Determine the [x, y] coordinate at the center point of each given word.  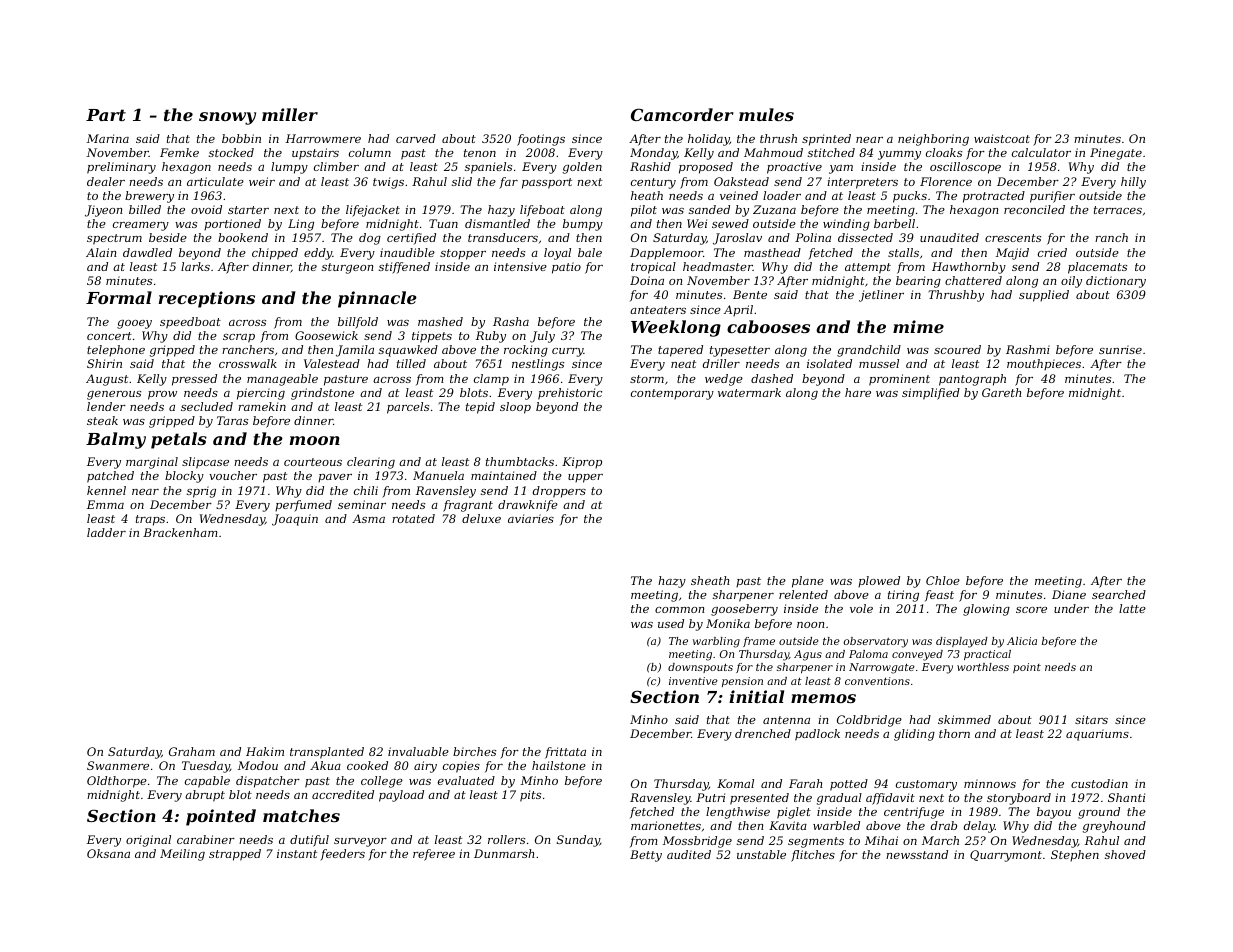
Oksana [108, 853]
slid [462, 181]
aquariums [1097, 735]
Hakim [265, 751]
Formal [119, 297]
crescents [1013, 238]
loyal [557, 254]
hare [858, 392]
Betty [646, 856]
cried [1052, 252]
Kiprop [582, 463]
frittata [565, 753]
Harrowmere [323, 138]
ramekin [262, 406]
